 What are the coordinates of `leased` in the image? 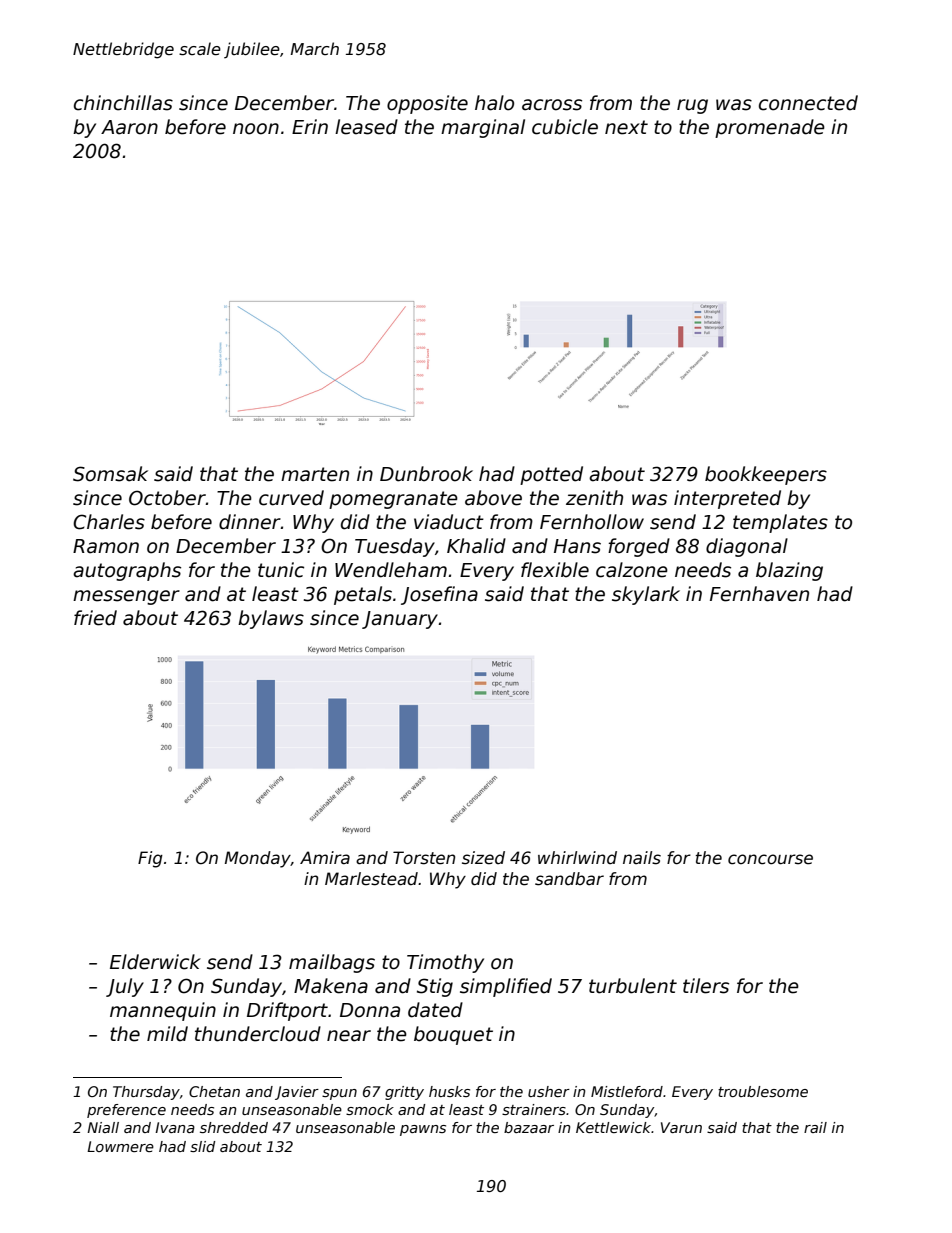 It's located at (366, 127).
